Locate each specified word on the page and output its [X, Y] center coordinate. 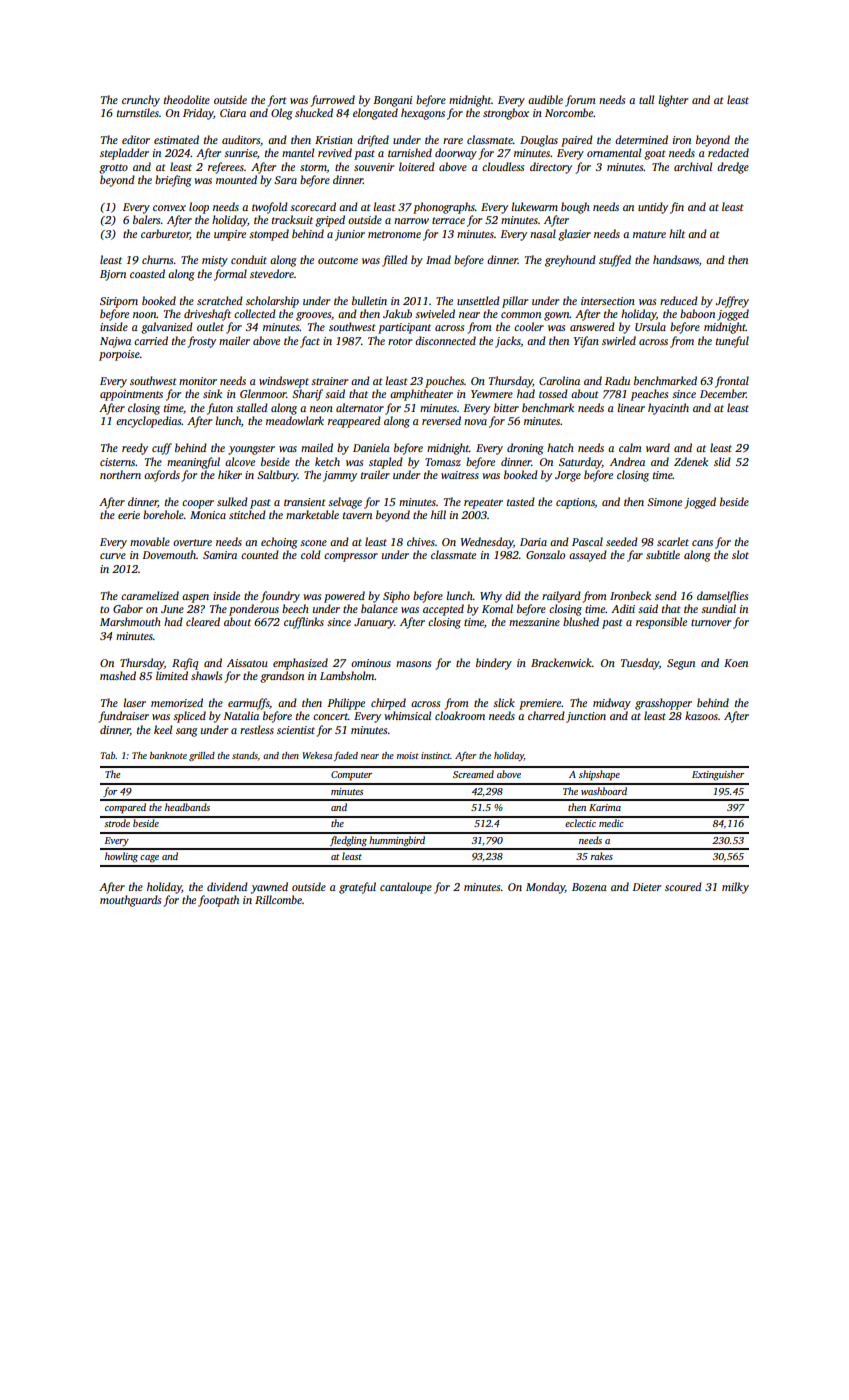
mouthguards [130, 901]
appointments [131, 395]
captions [575, 503]
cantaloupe [406, 888]
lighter [673, 101]
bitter [506, 407]
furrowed [333, 101]
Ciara [233, 113]
